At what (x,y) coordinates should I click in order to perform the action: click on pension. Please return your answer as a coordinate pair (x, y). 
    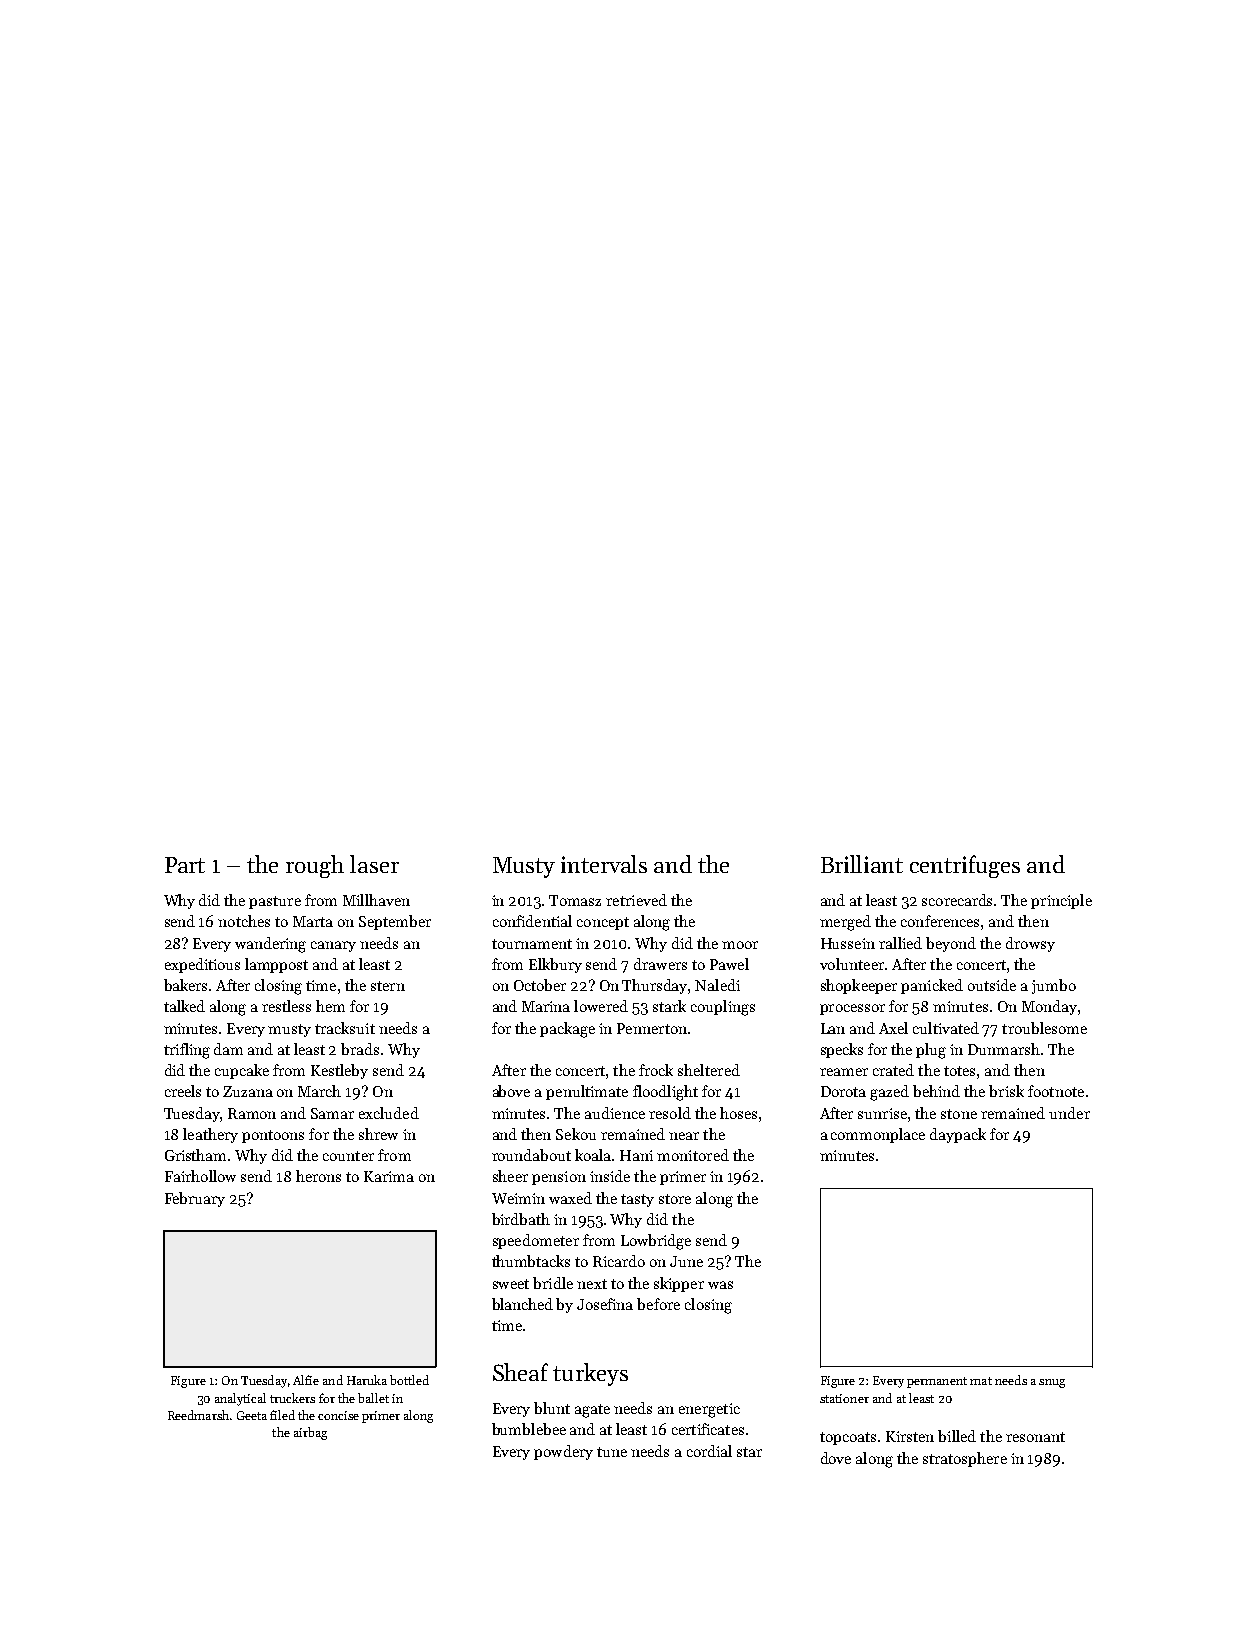
    Looking at the image, I should click on (559, 1178).
